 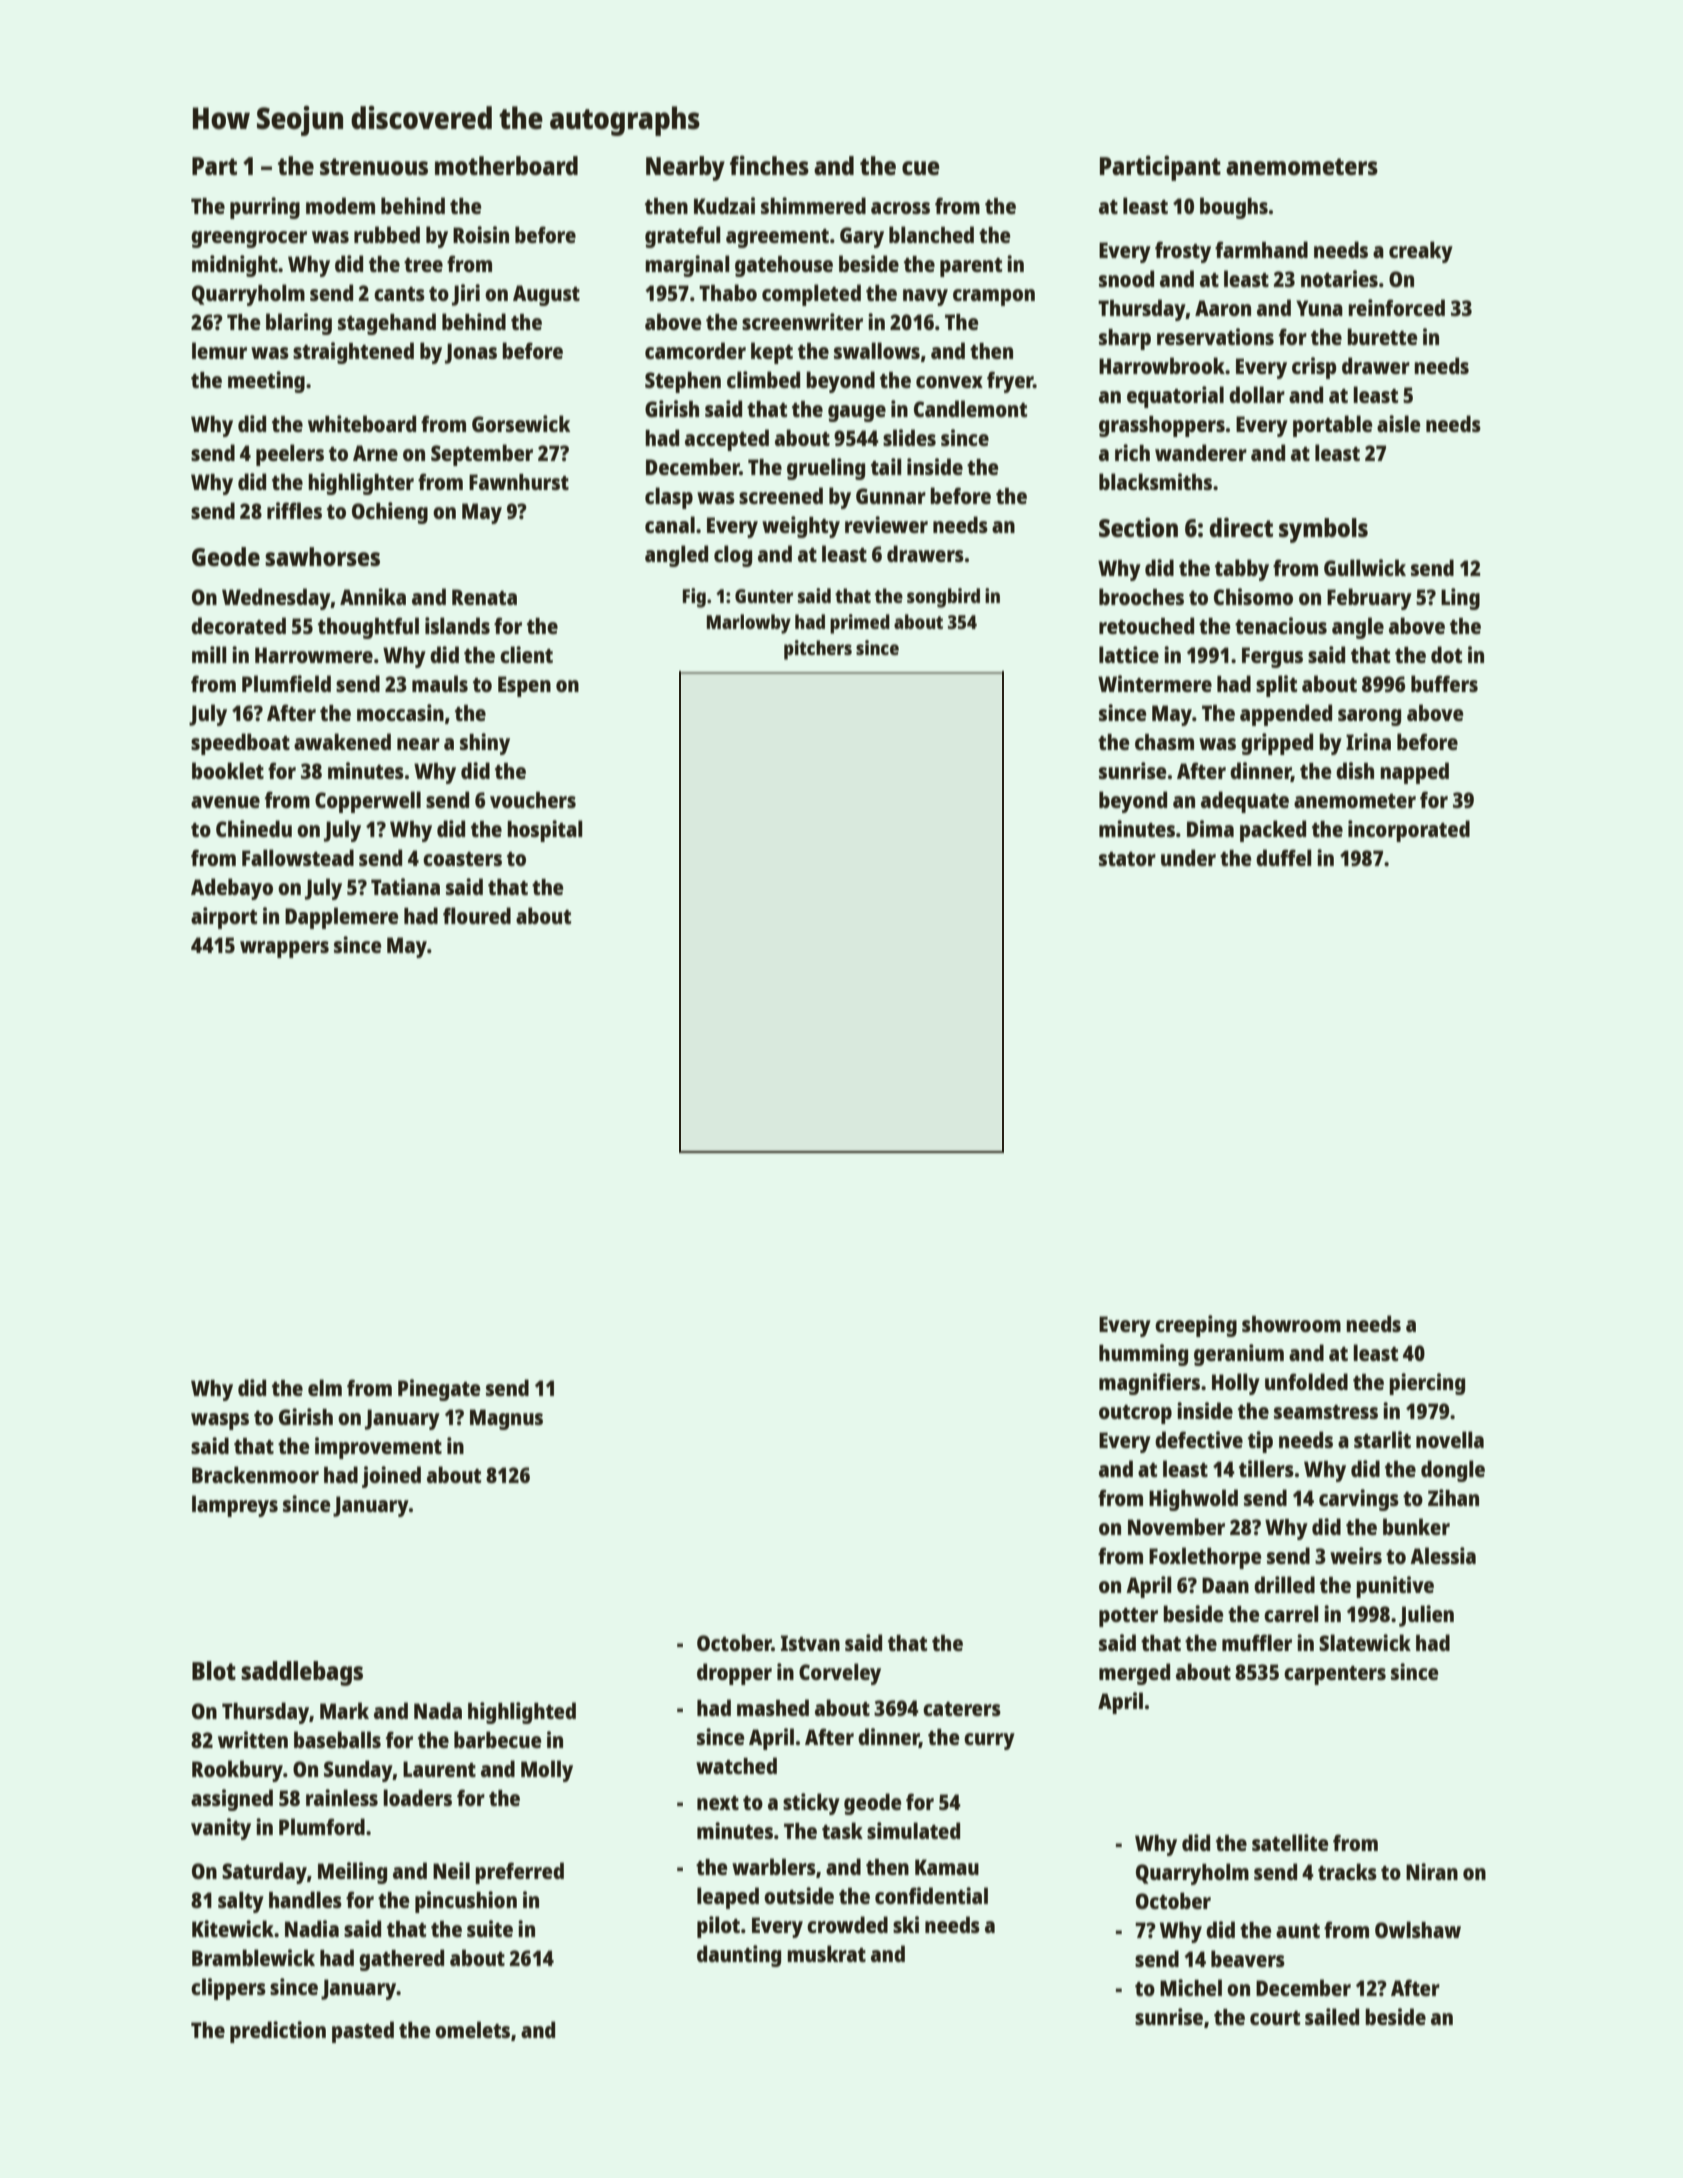 What do you see at coordinates (1135, 1414) in the screenshot?
I see `outcrop` at bounding box center [1135, 1414].
